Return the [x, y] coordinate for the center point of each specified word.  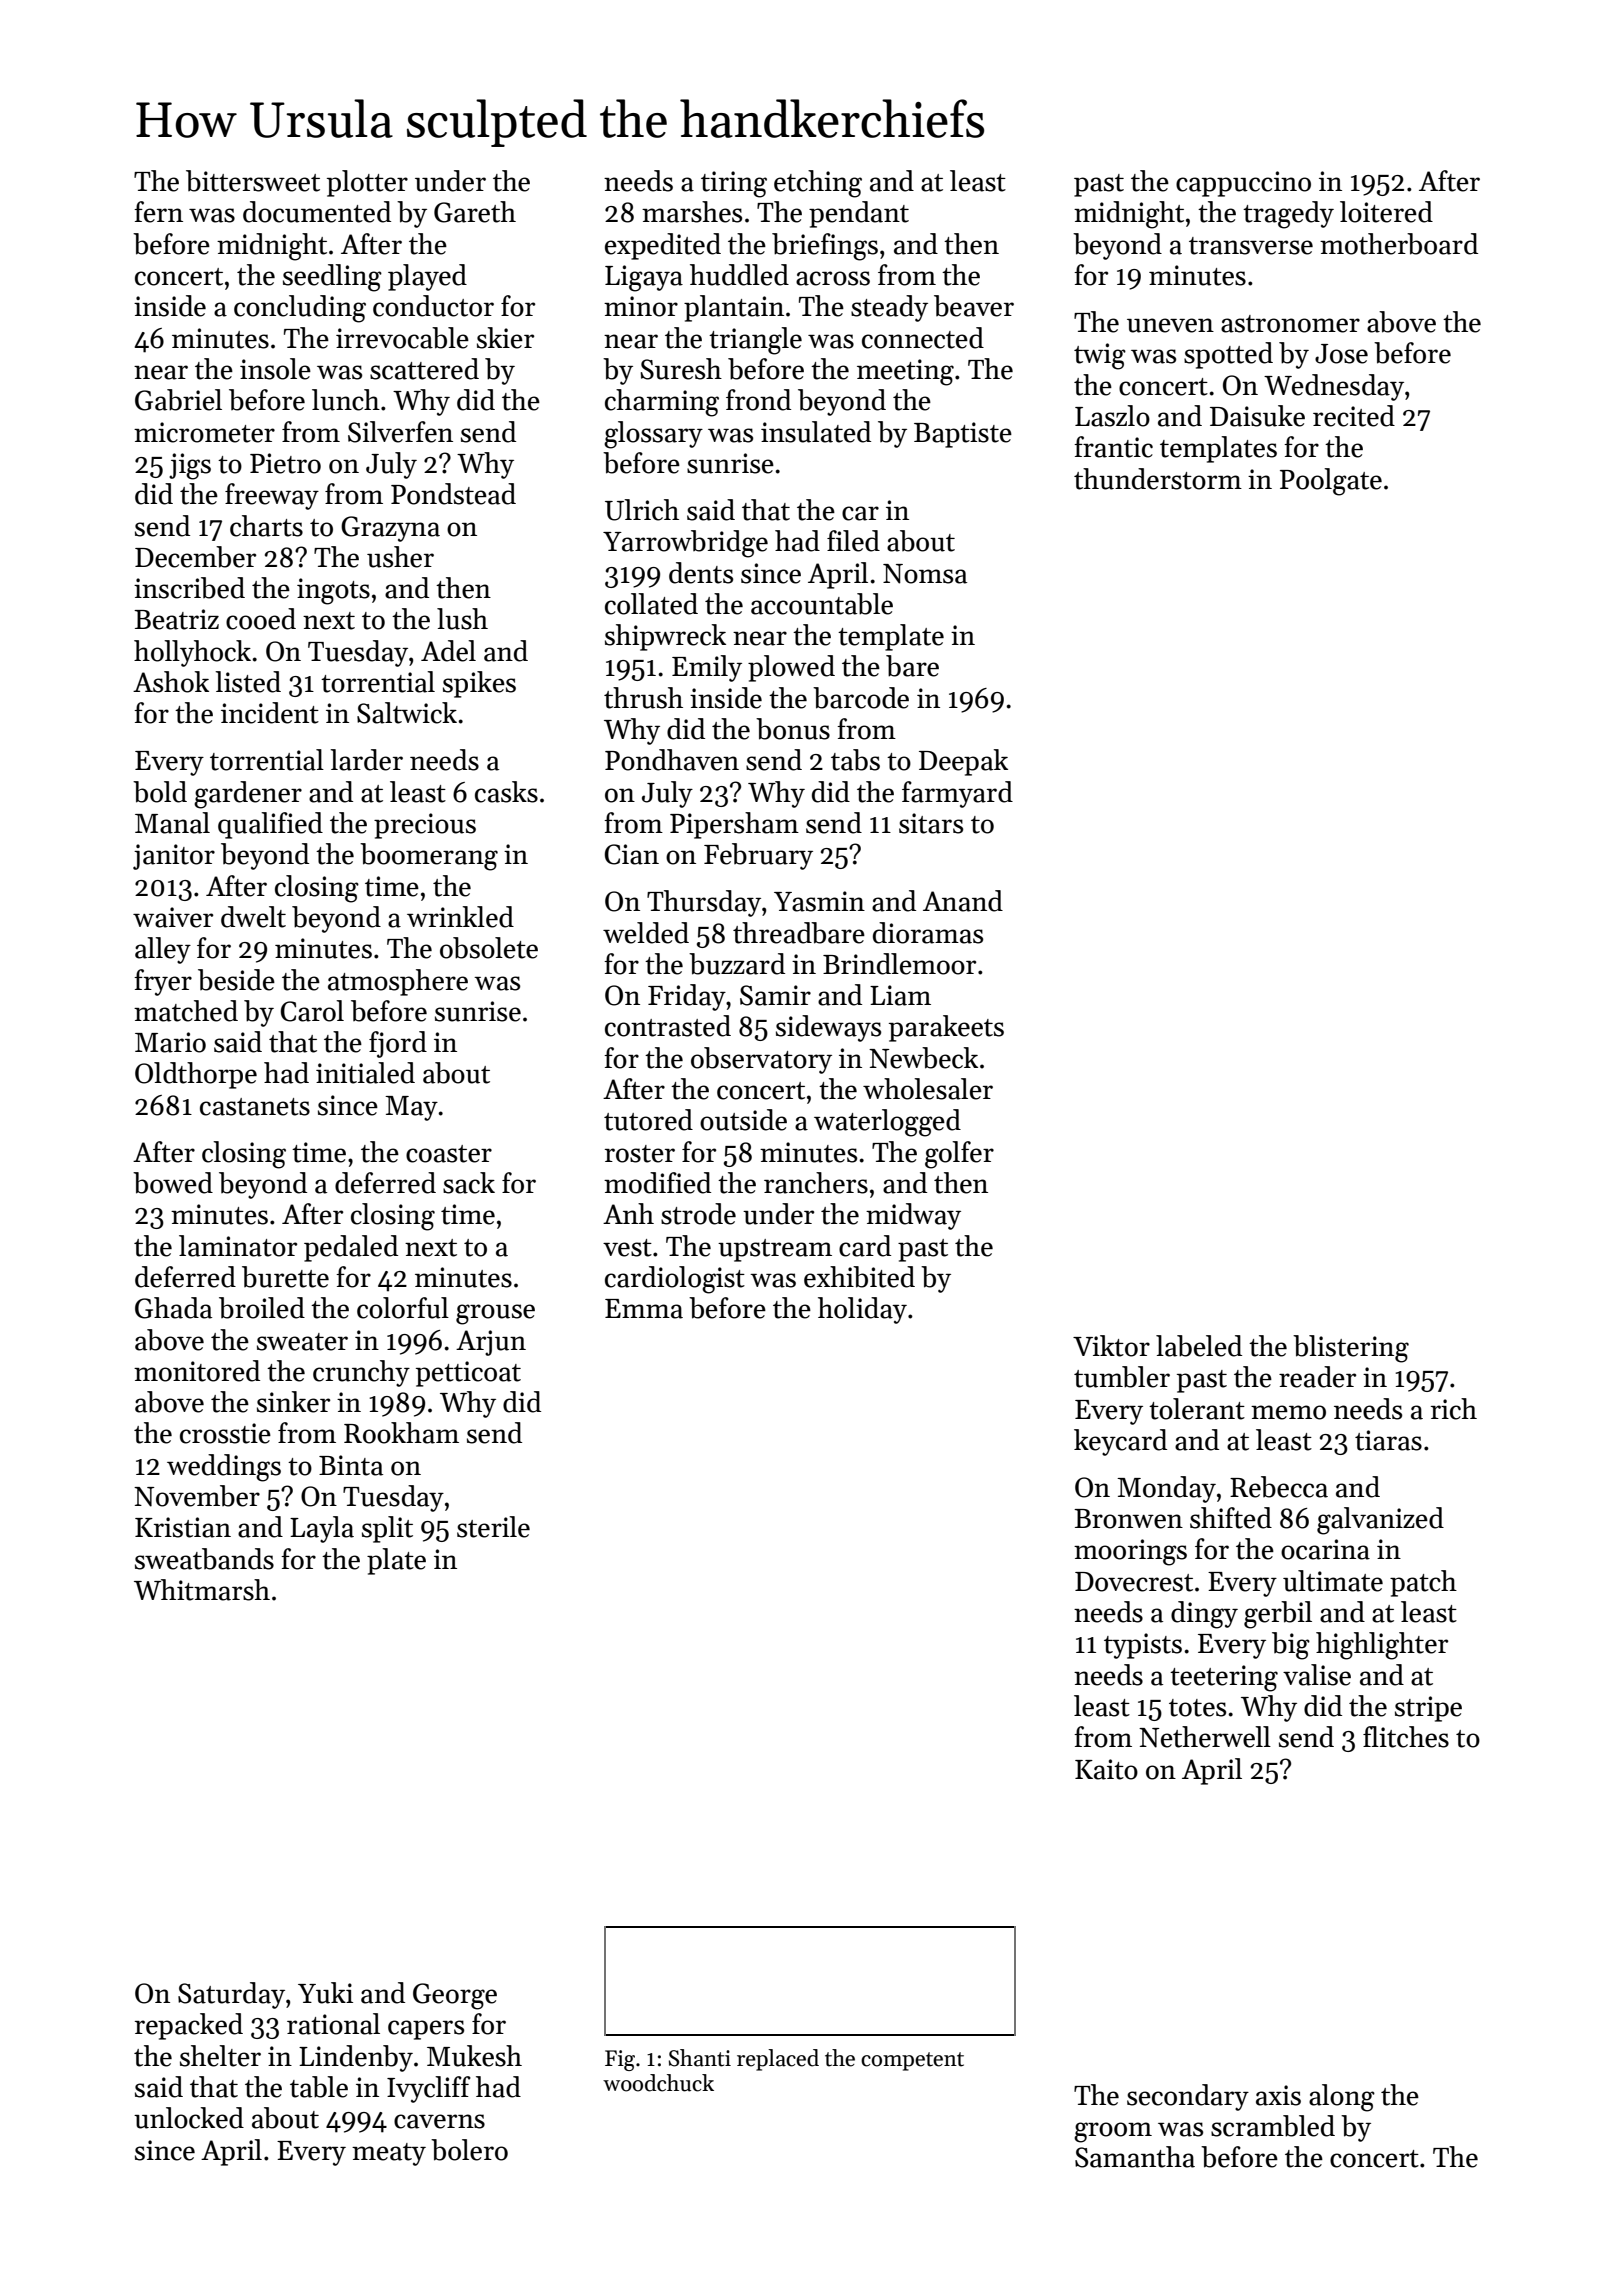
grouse [495, 1314]
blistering [1351, 1349]
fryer [163, 982]
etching [818, 184]
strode [698, 1214]
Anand [963, 901]
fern [158, 212]
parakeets [946, 1028]
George [455, 1996]
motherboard [1399, 244]
